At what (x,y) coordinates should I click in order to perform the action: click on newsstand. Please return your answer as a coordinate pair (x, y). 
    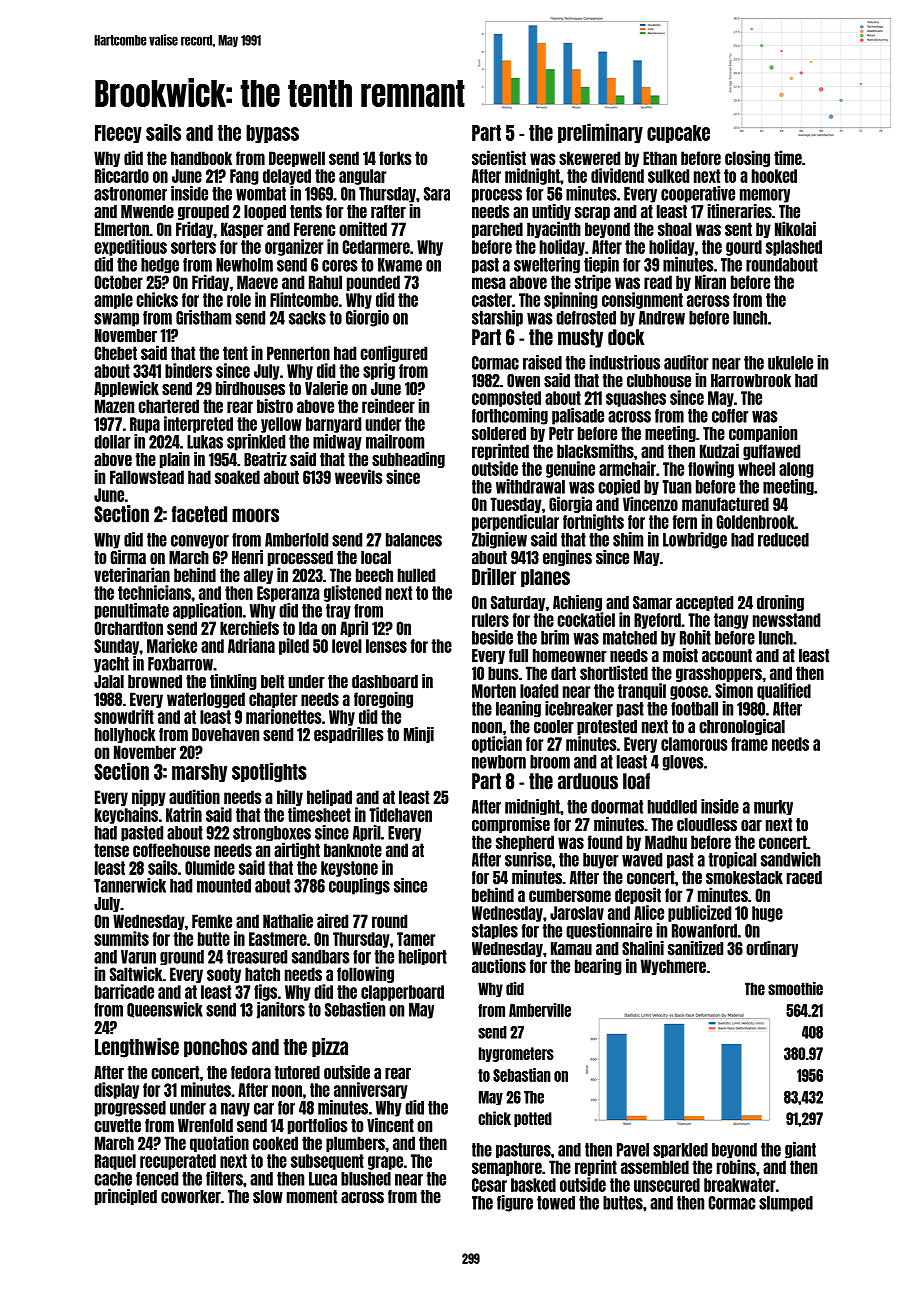
    Looking at the image, I should click on (786, 620).
